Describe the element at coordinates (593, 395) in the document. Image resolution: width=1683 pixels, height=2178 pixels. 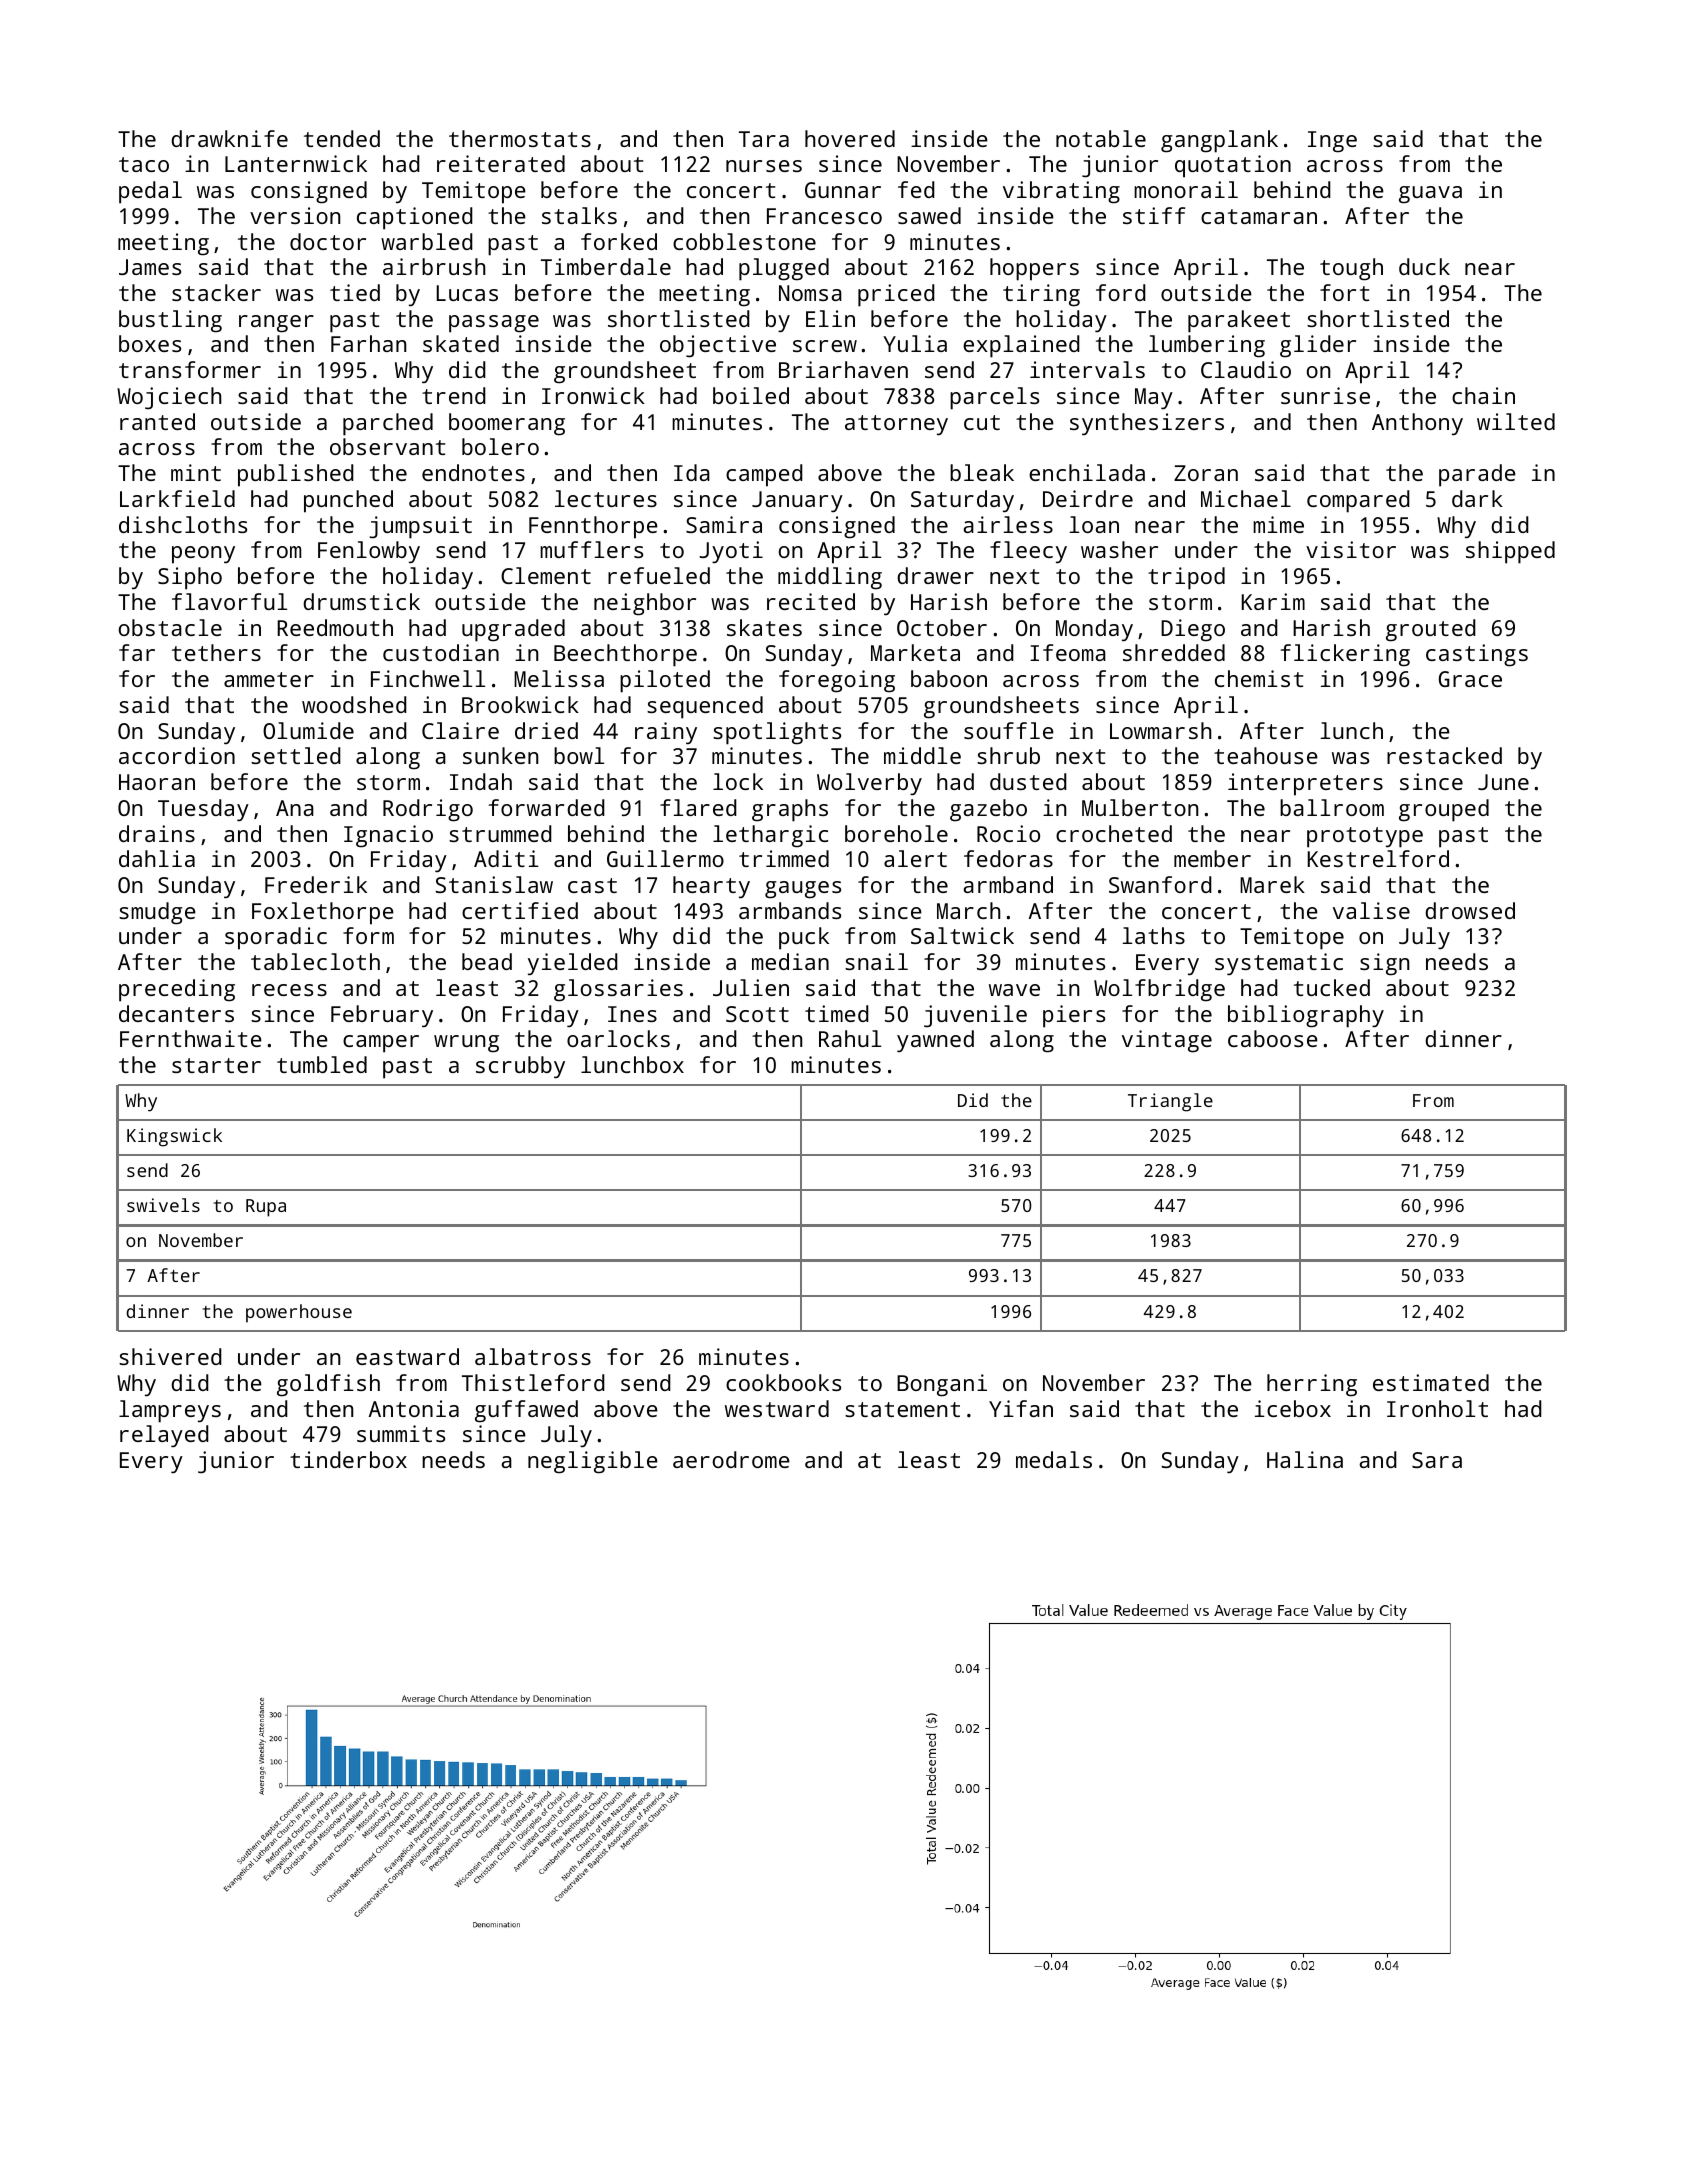
I see `Ironwick` at that location.
